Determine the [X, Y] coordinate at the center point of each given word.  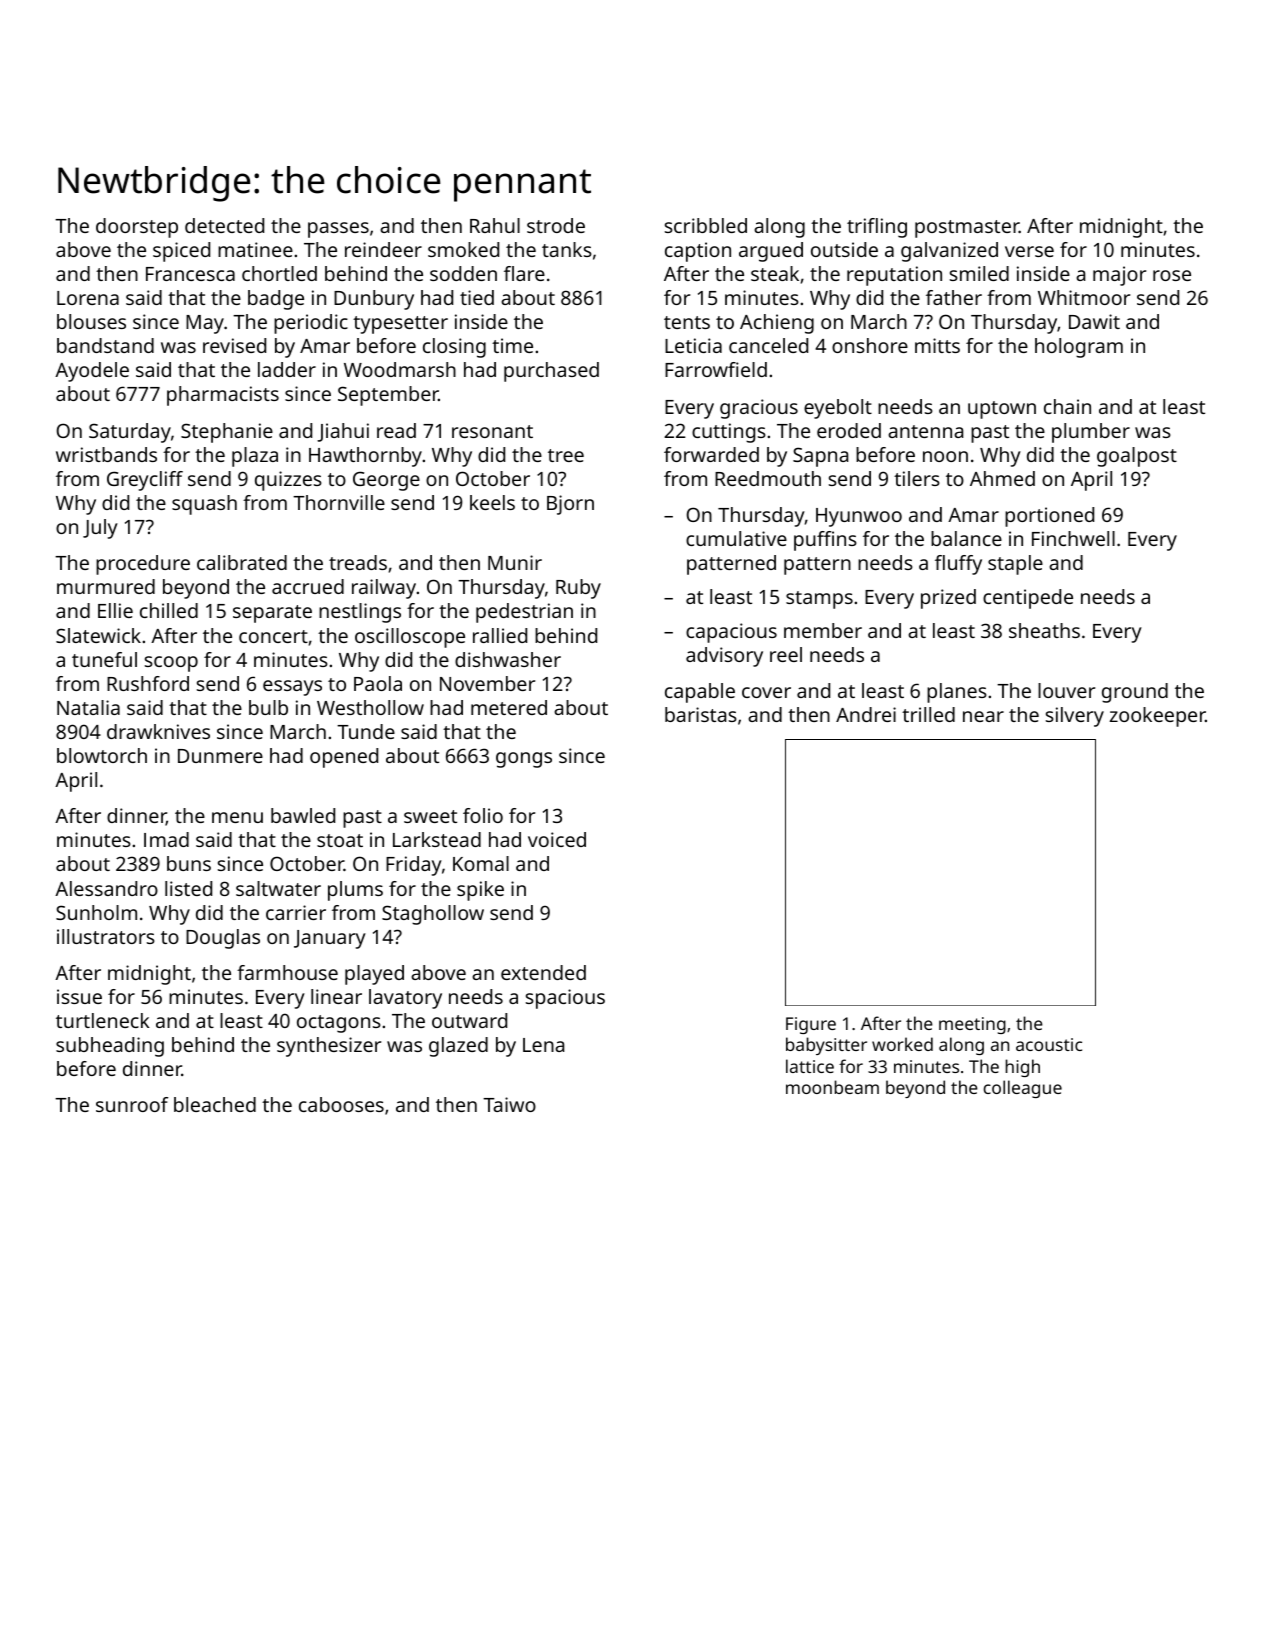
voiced [557, 839]
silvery [1075, 717]
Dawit [1094, 321]
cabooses [341, 1104]
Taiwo [509, 1104]
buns [189, 863]
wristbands [106, 454]
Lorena [88, 298]
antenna [925, 431]
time [512, 345]
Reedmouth [768, 478]
